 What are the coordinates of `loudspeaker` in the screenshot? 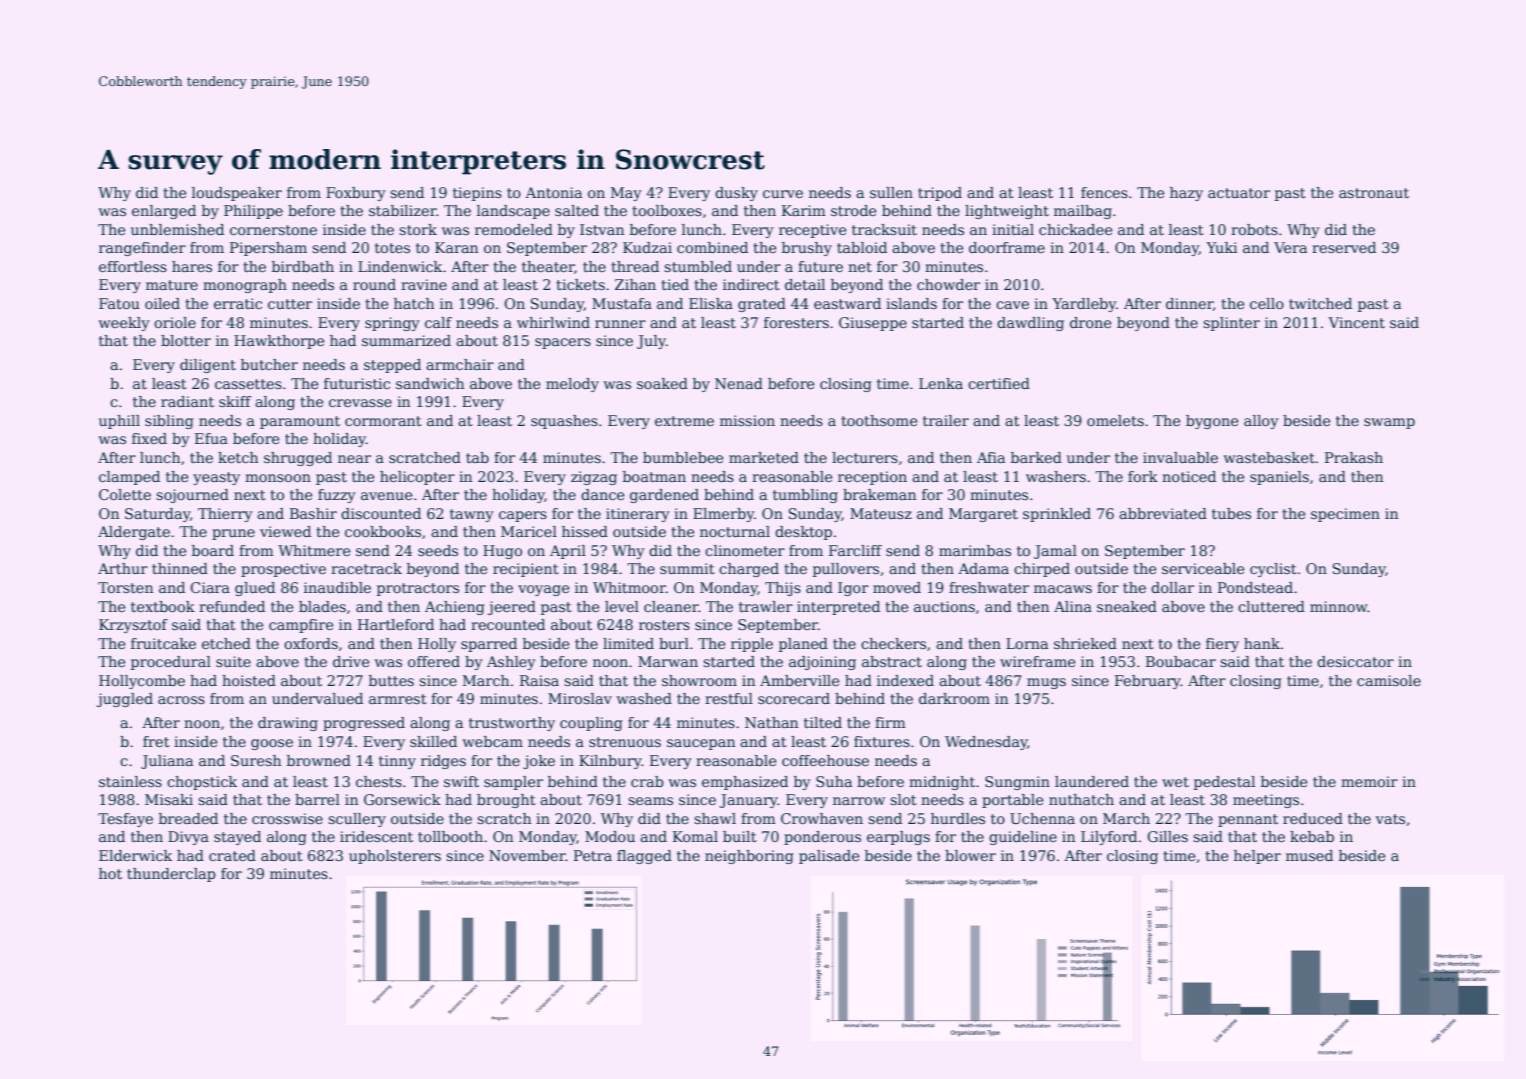 It's located at (237, 194).
